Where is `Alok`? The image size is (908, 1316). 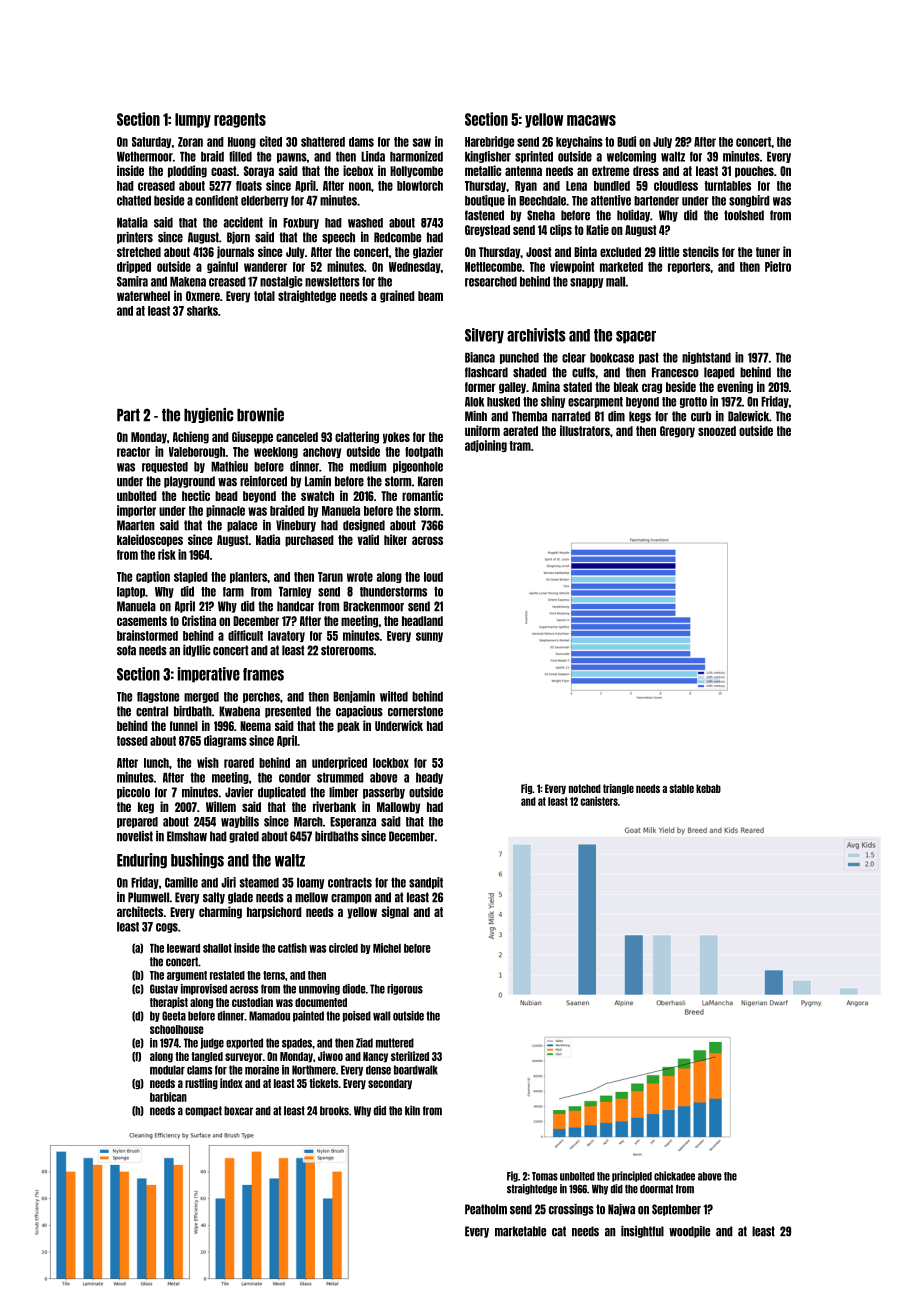
Alok is located at coordinates (474, 402).
